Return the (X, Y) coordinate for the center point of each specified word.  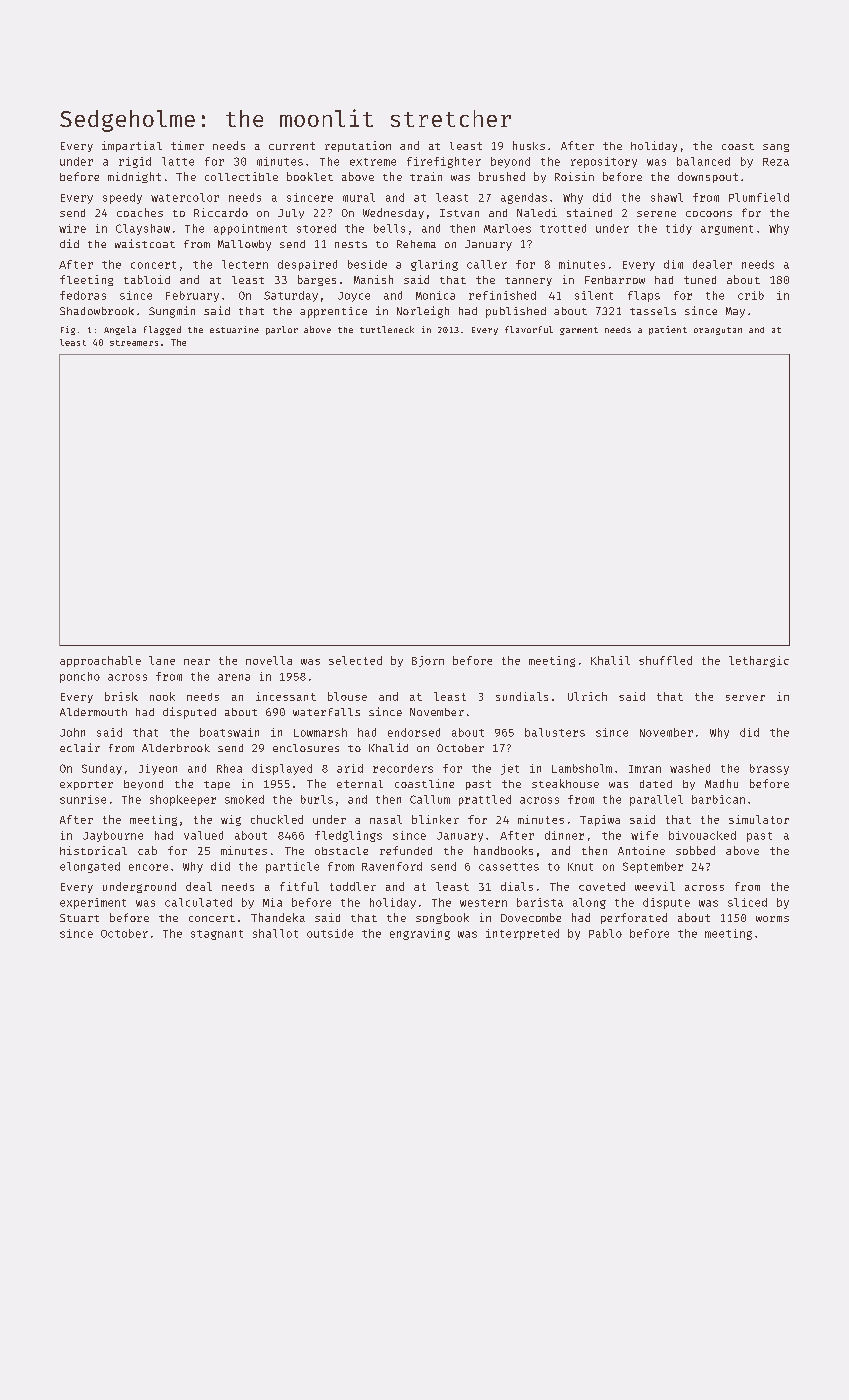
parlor (282, 330)
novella (269, 660)
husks (529, 145)
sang (776, 148)
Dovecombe (531, 917)
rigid (135, 162)
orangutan (718, 331)
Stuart (79, 918)
